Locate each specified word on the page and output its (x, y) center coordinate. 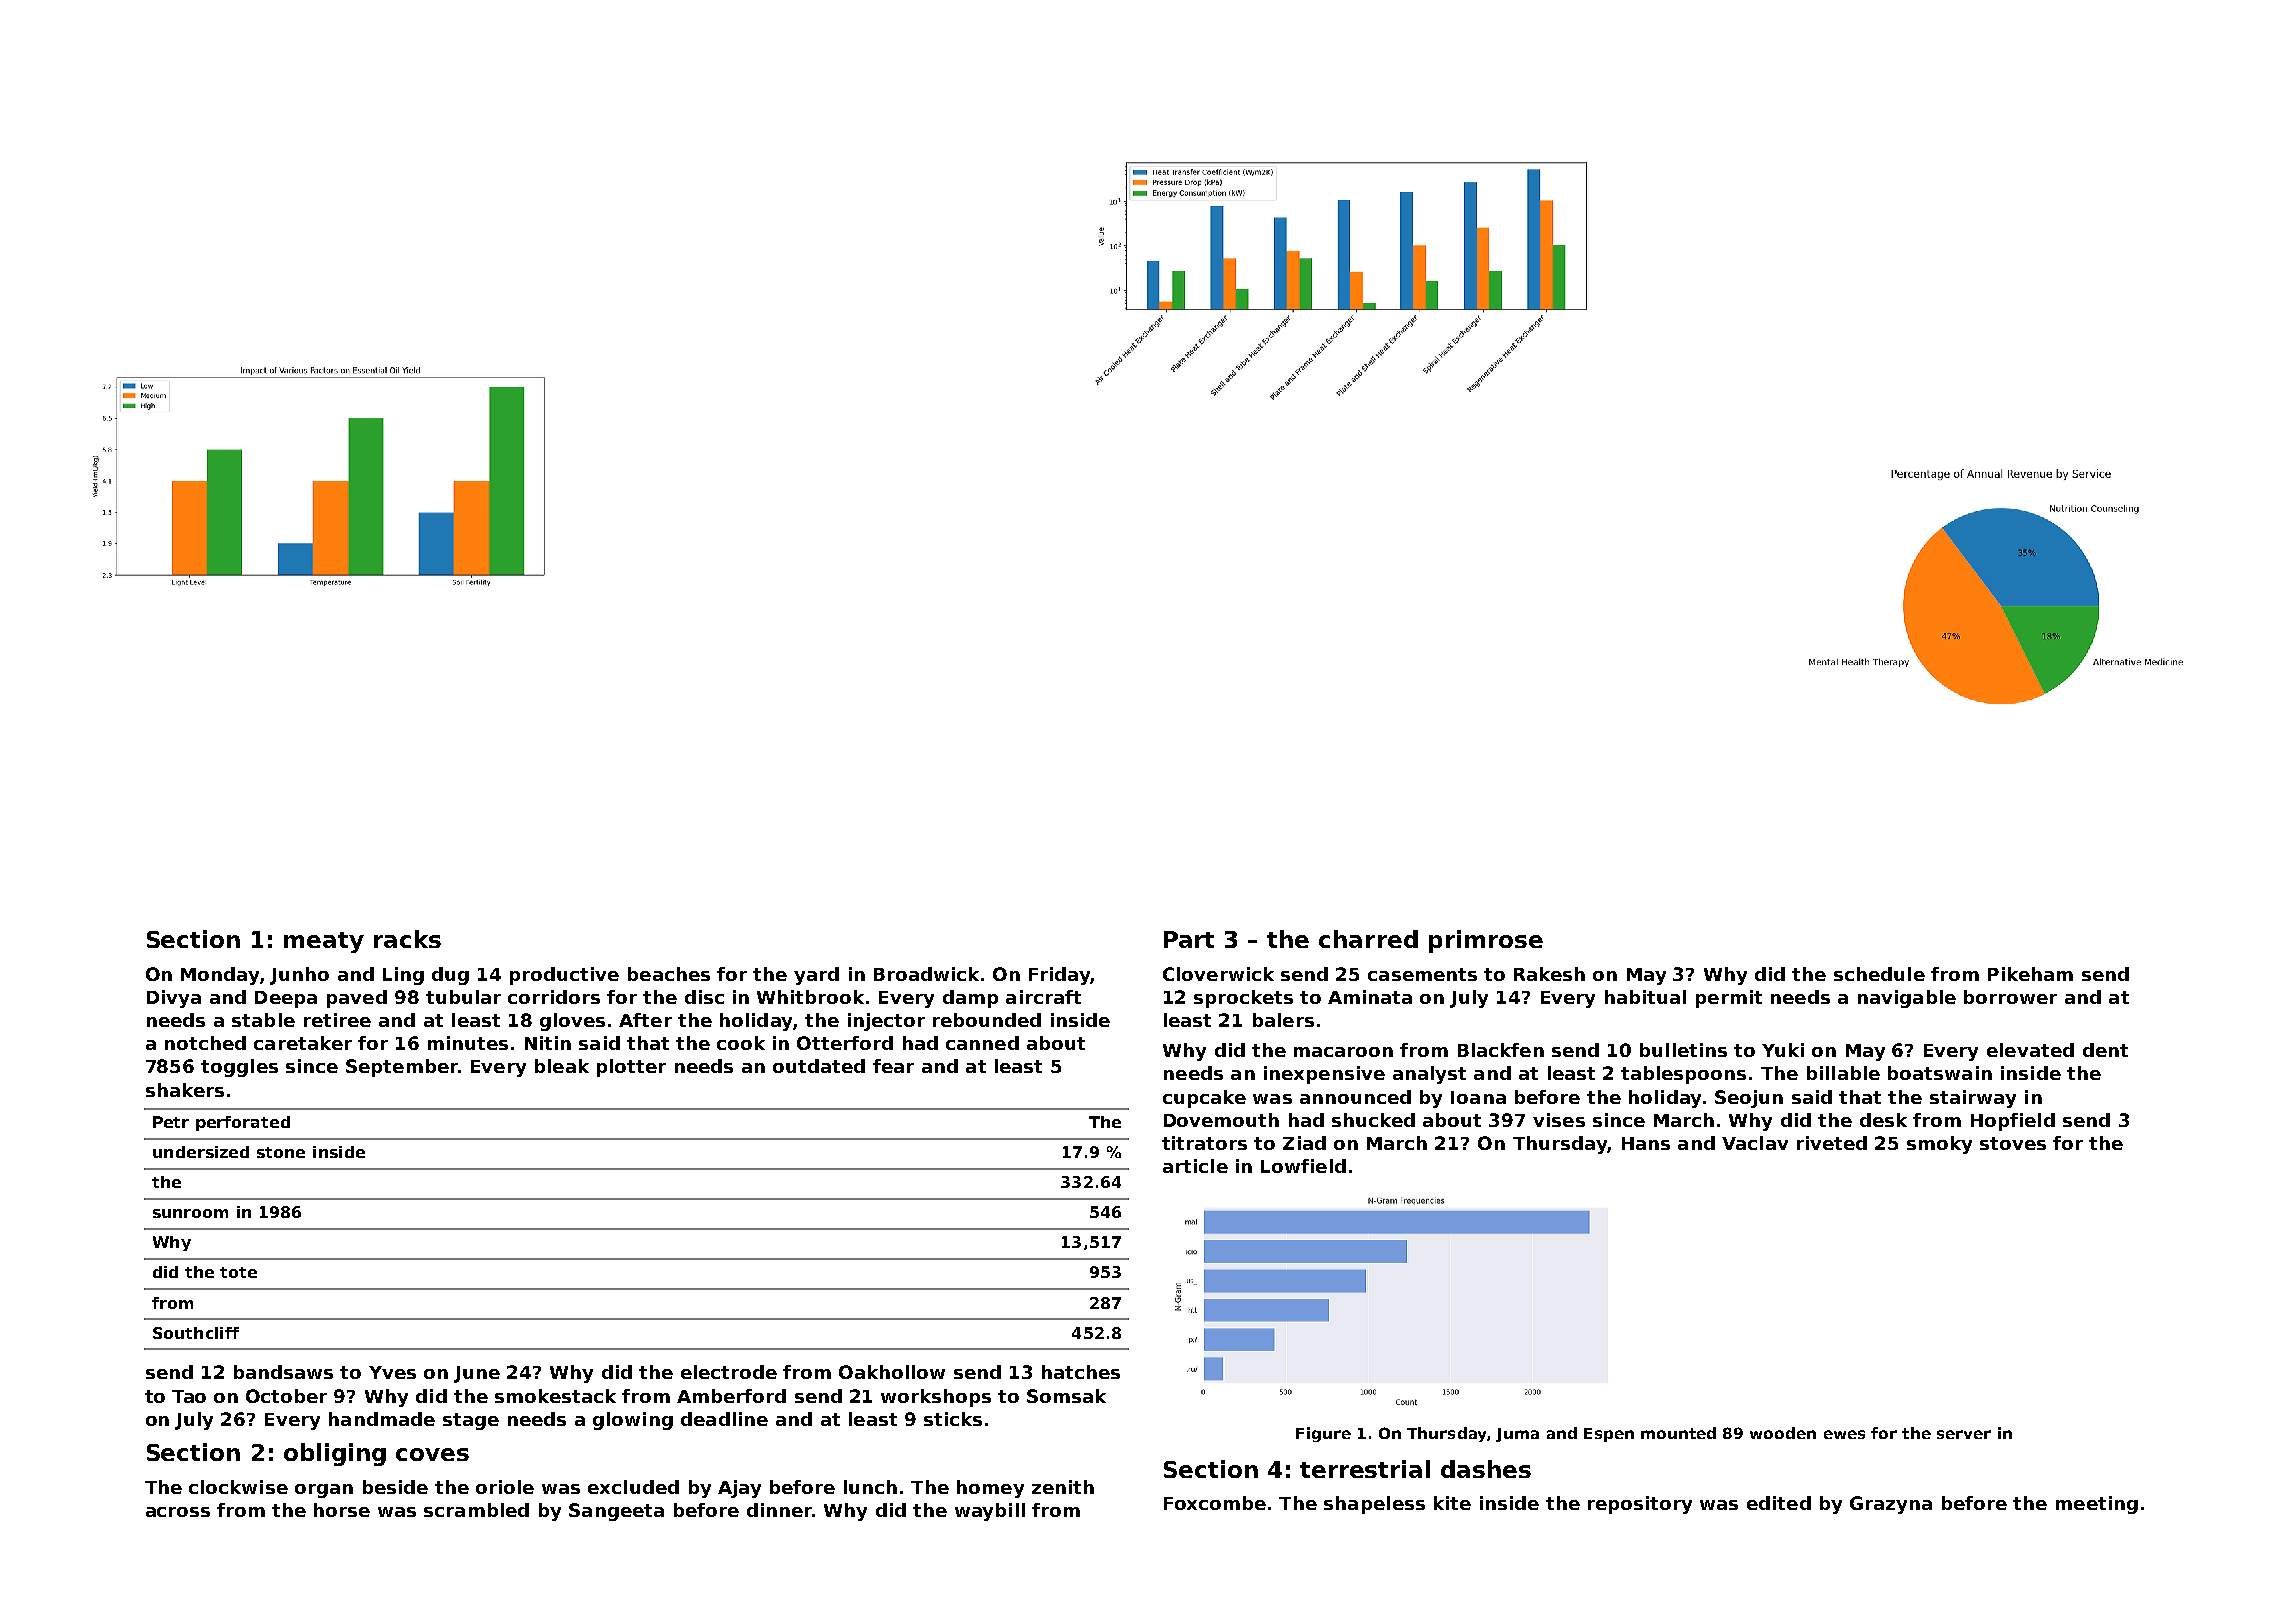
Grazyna (1891, 1505)
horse (342, 1510)
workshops (936, 1398)
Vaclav (1755, 1143)
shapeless (1374, 1505)
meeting (2097, 1505)
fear (893, 1066)
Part (1189, 939)
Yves (392, 1372)
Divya (174, 999)
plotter (631, 1068)
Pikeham (2030, 974)
